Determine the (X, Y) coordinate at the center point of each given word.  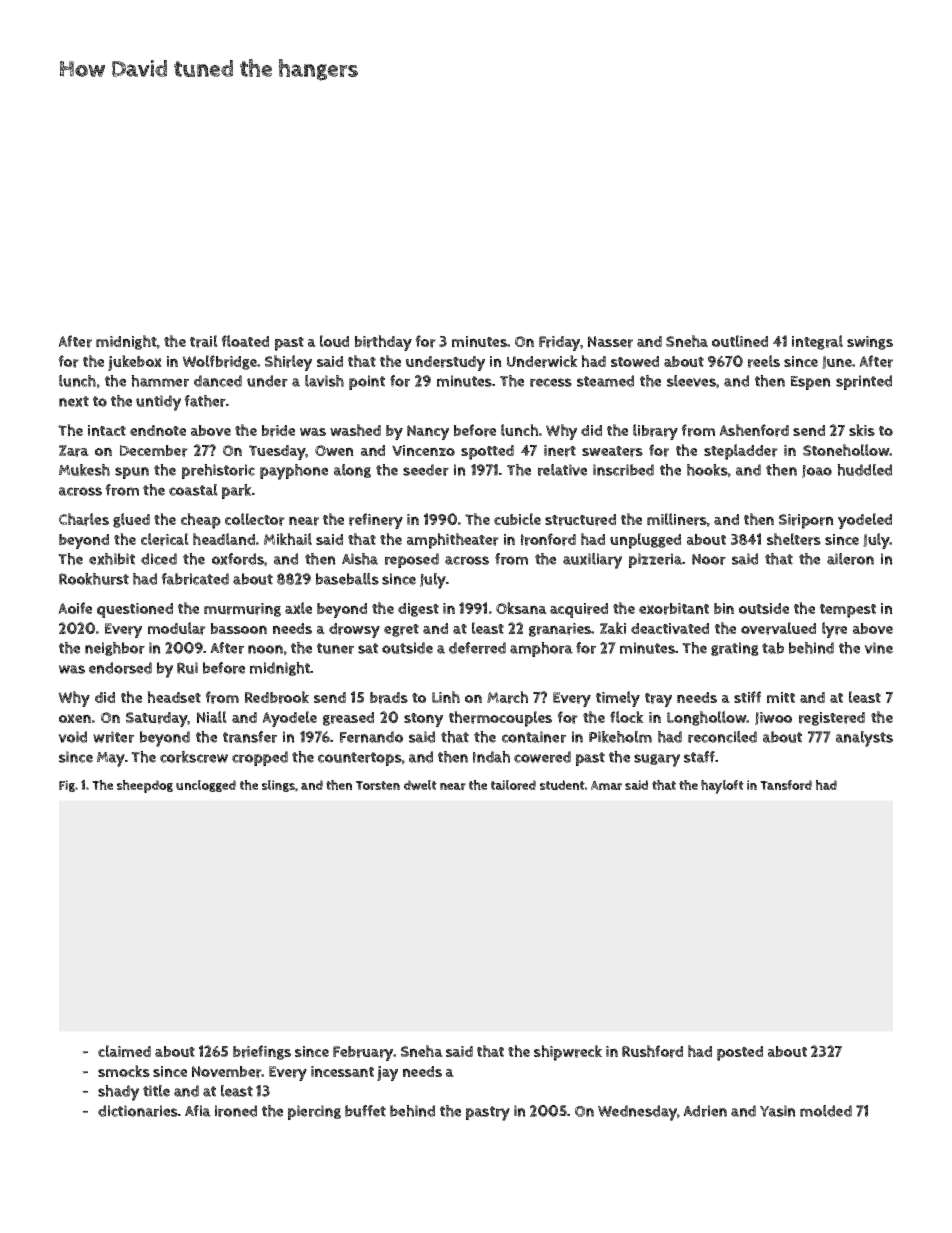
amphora (541, 649)
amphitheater (453, 541)
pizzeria (656, 560)
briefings (262, 1052)
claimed (124, 1051)
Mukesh (84, 470)
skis (862, 430)
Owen (334, 450)
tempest (848, 611)
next (74, 401)
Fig (67, 786)
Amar (606, 785)
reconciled (722, 737)
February (363, 1053)
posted (740, 1053)
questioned (135, 610)
